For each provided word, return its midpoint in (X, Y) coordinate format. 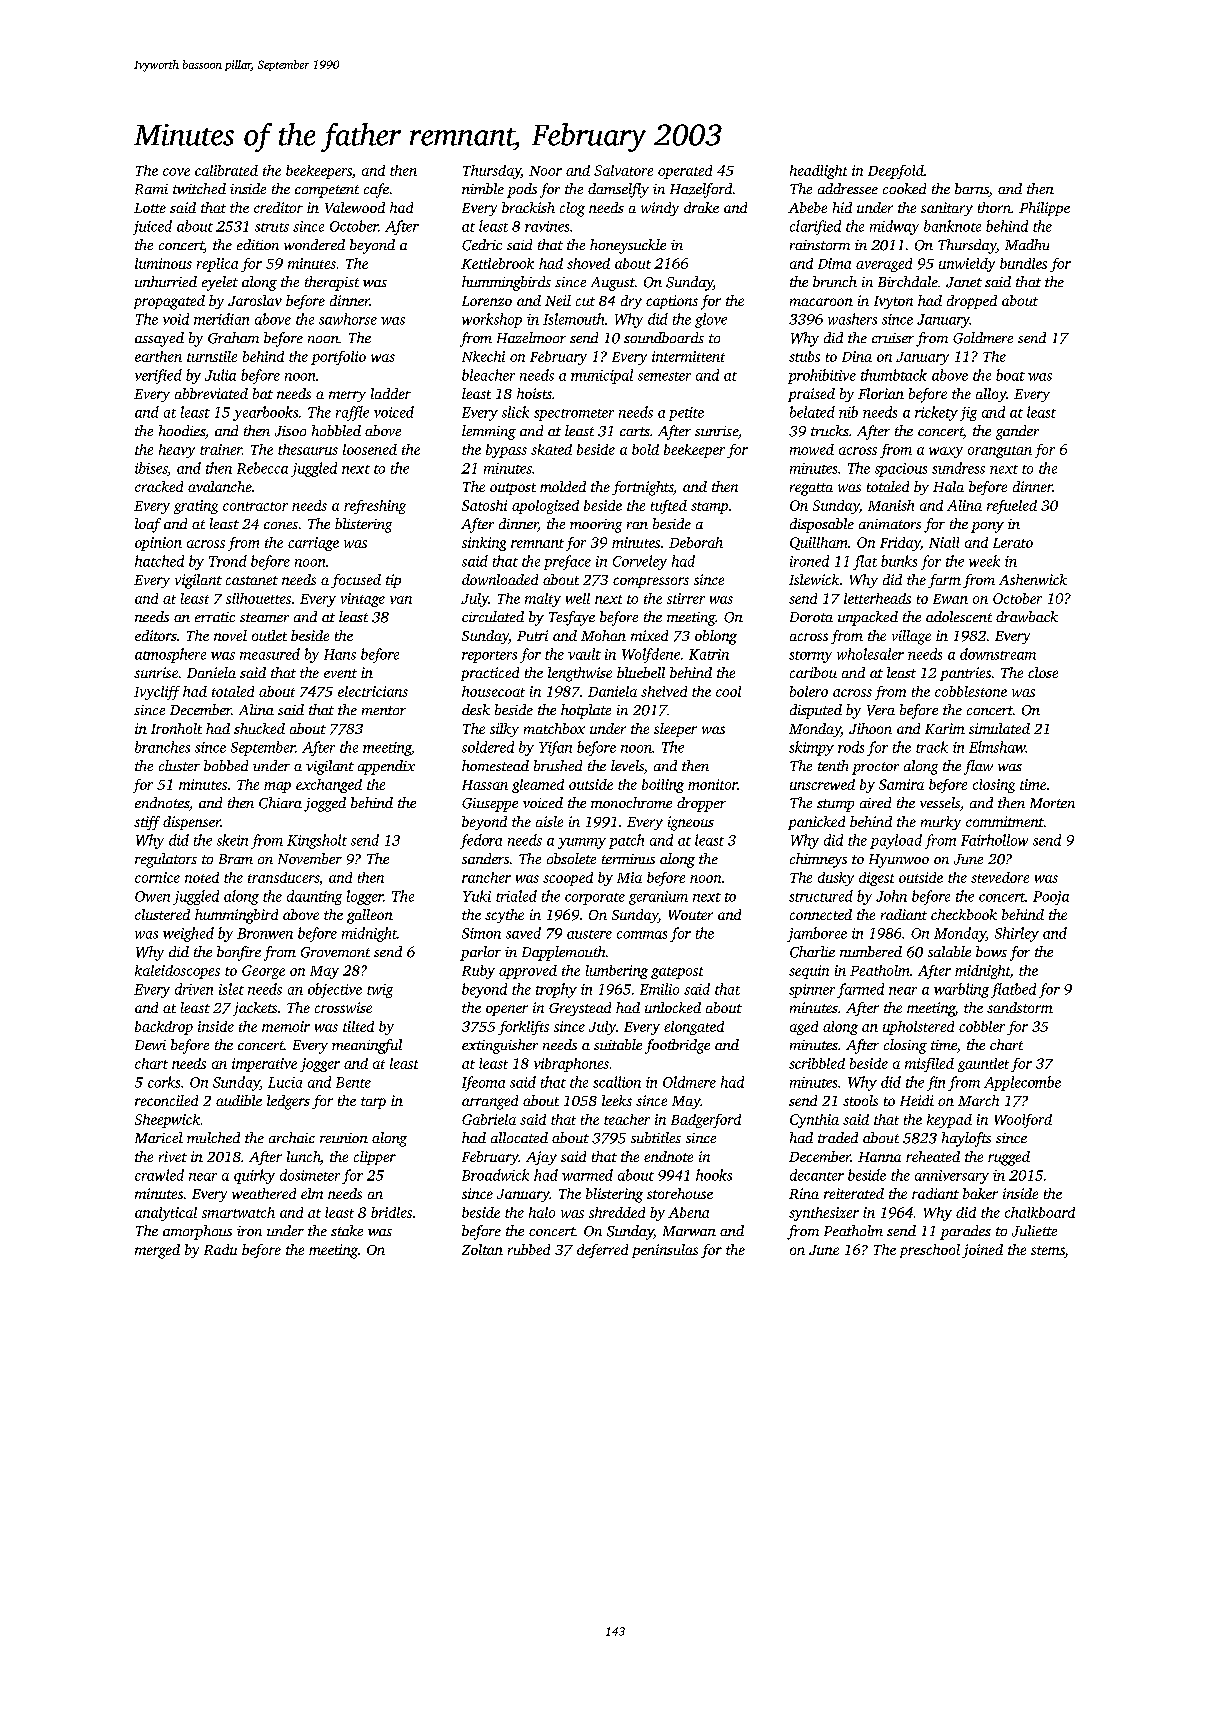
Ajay (541, 1158)
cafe (376, 190)
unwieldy (967, 265)
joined (982, 1251)
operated (685, 172)
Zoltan (482, 1249)
